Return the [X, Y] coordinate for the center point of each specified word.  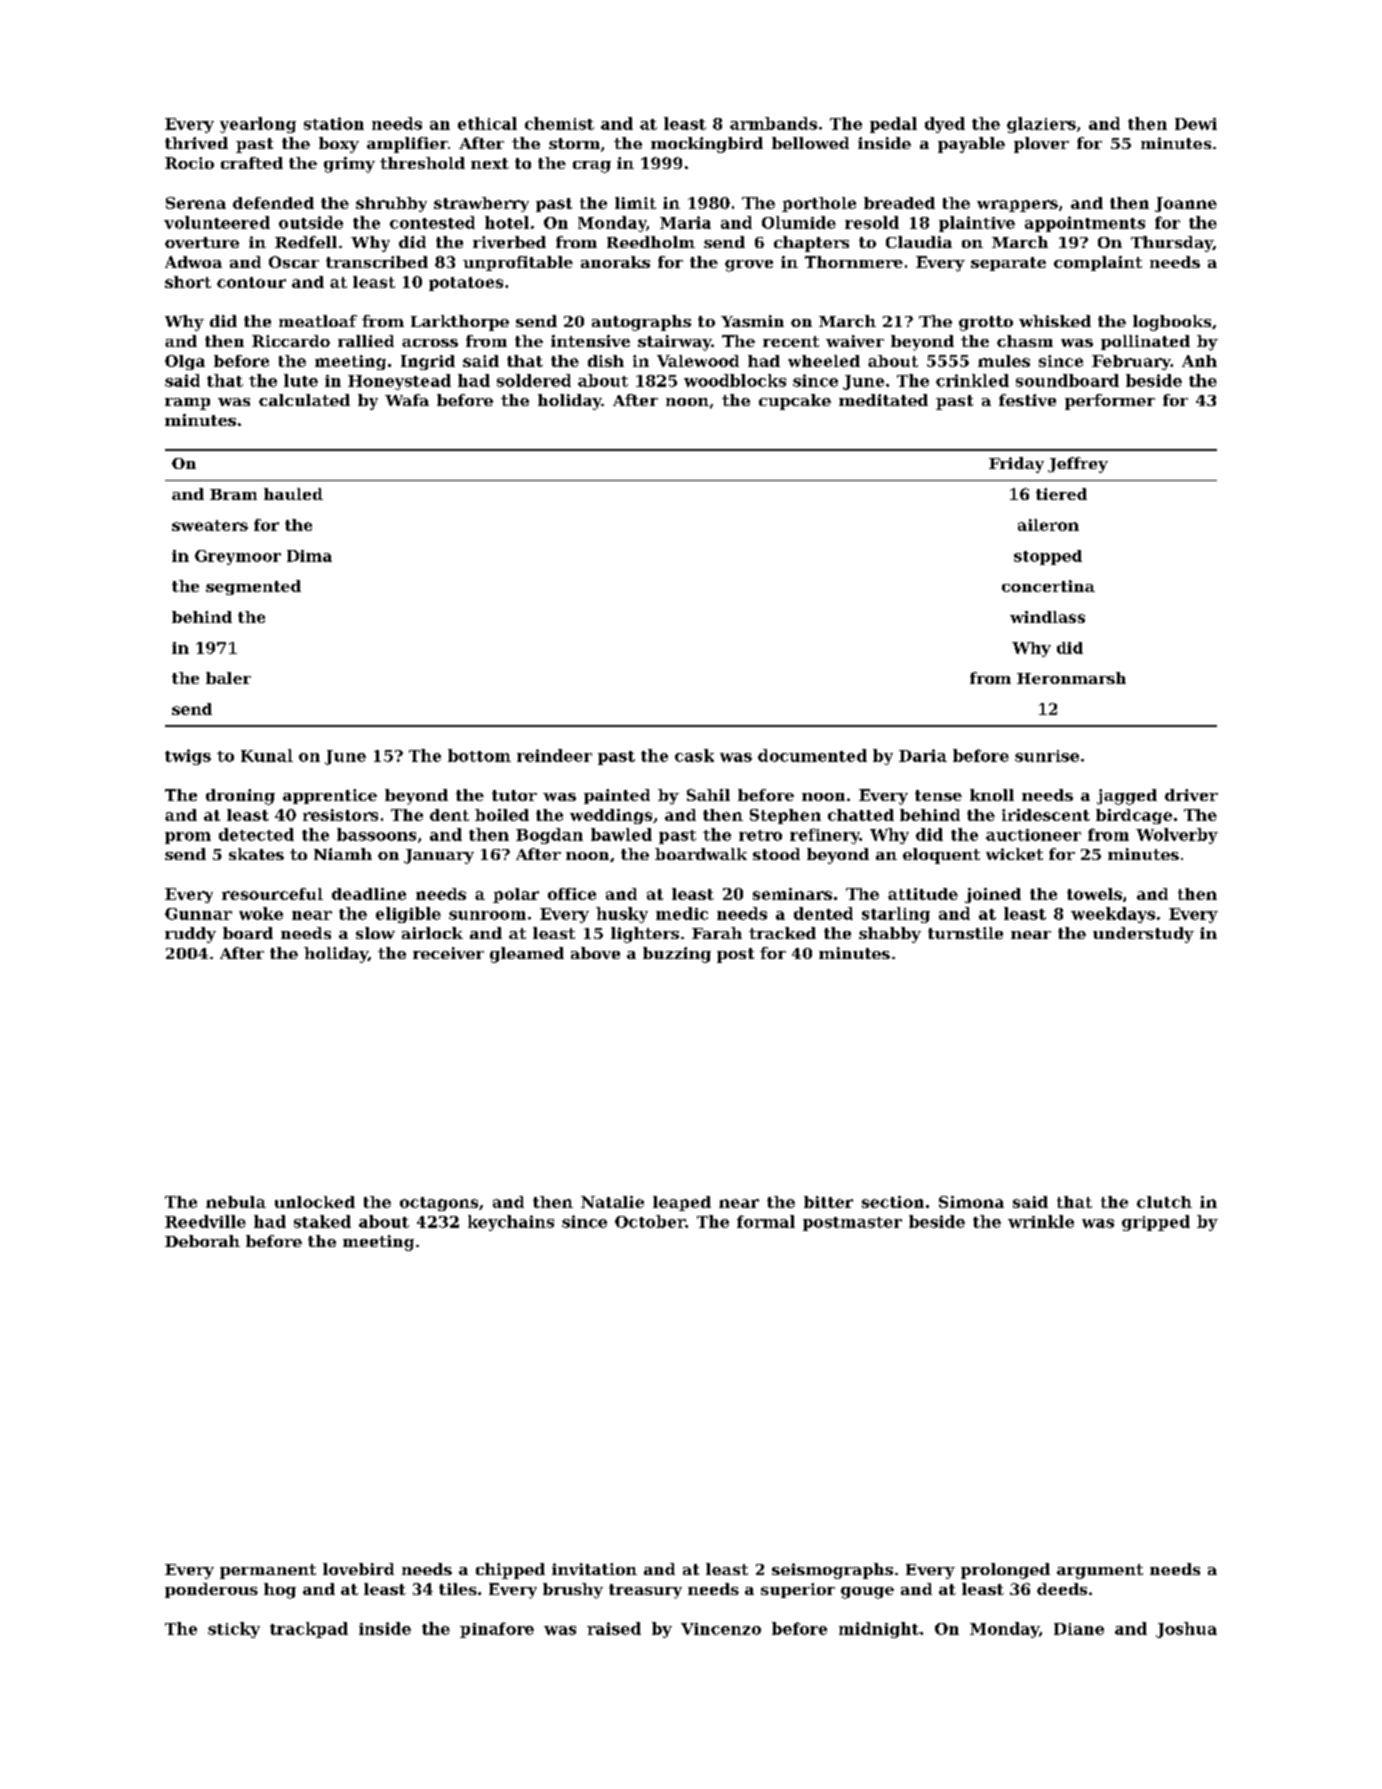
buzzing [677, 955]
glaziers [1041, 125]
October [650, 1221]
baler [228, 678]
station [334, 123]
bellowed [810, 143]
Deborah [202, 1241]
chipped [510, 1571]
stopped [1048, 557]
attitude [923, 894]
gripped [1156, 1223]
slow [375, 933]
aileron [1048, 525]
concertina [1048, 586]
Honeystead [399, 382]
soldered [534, 380]
